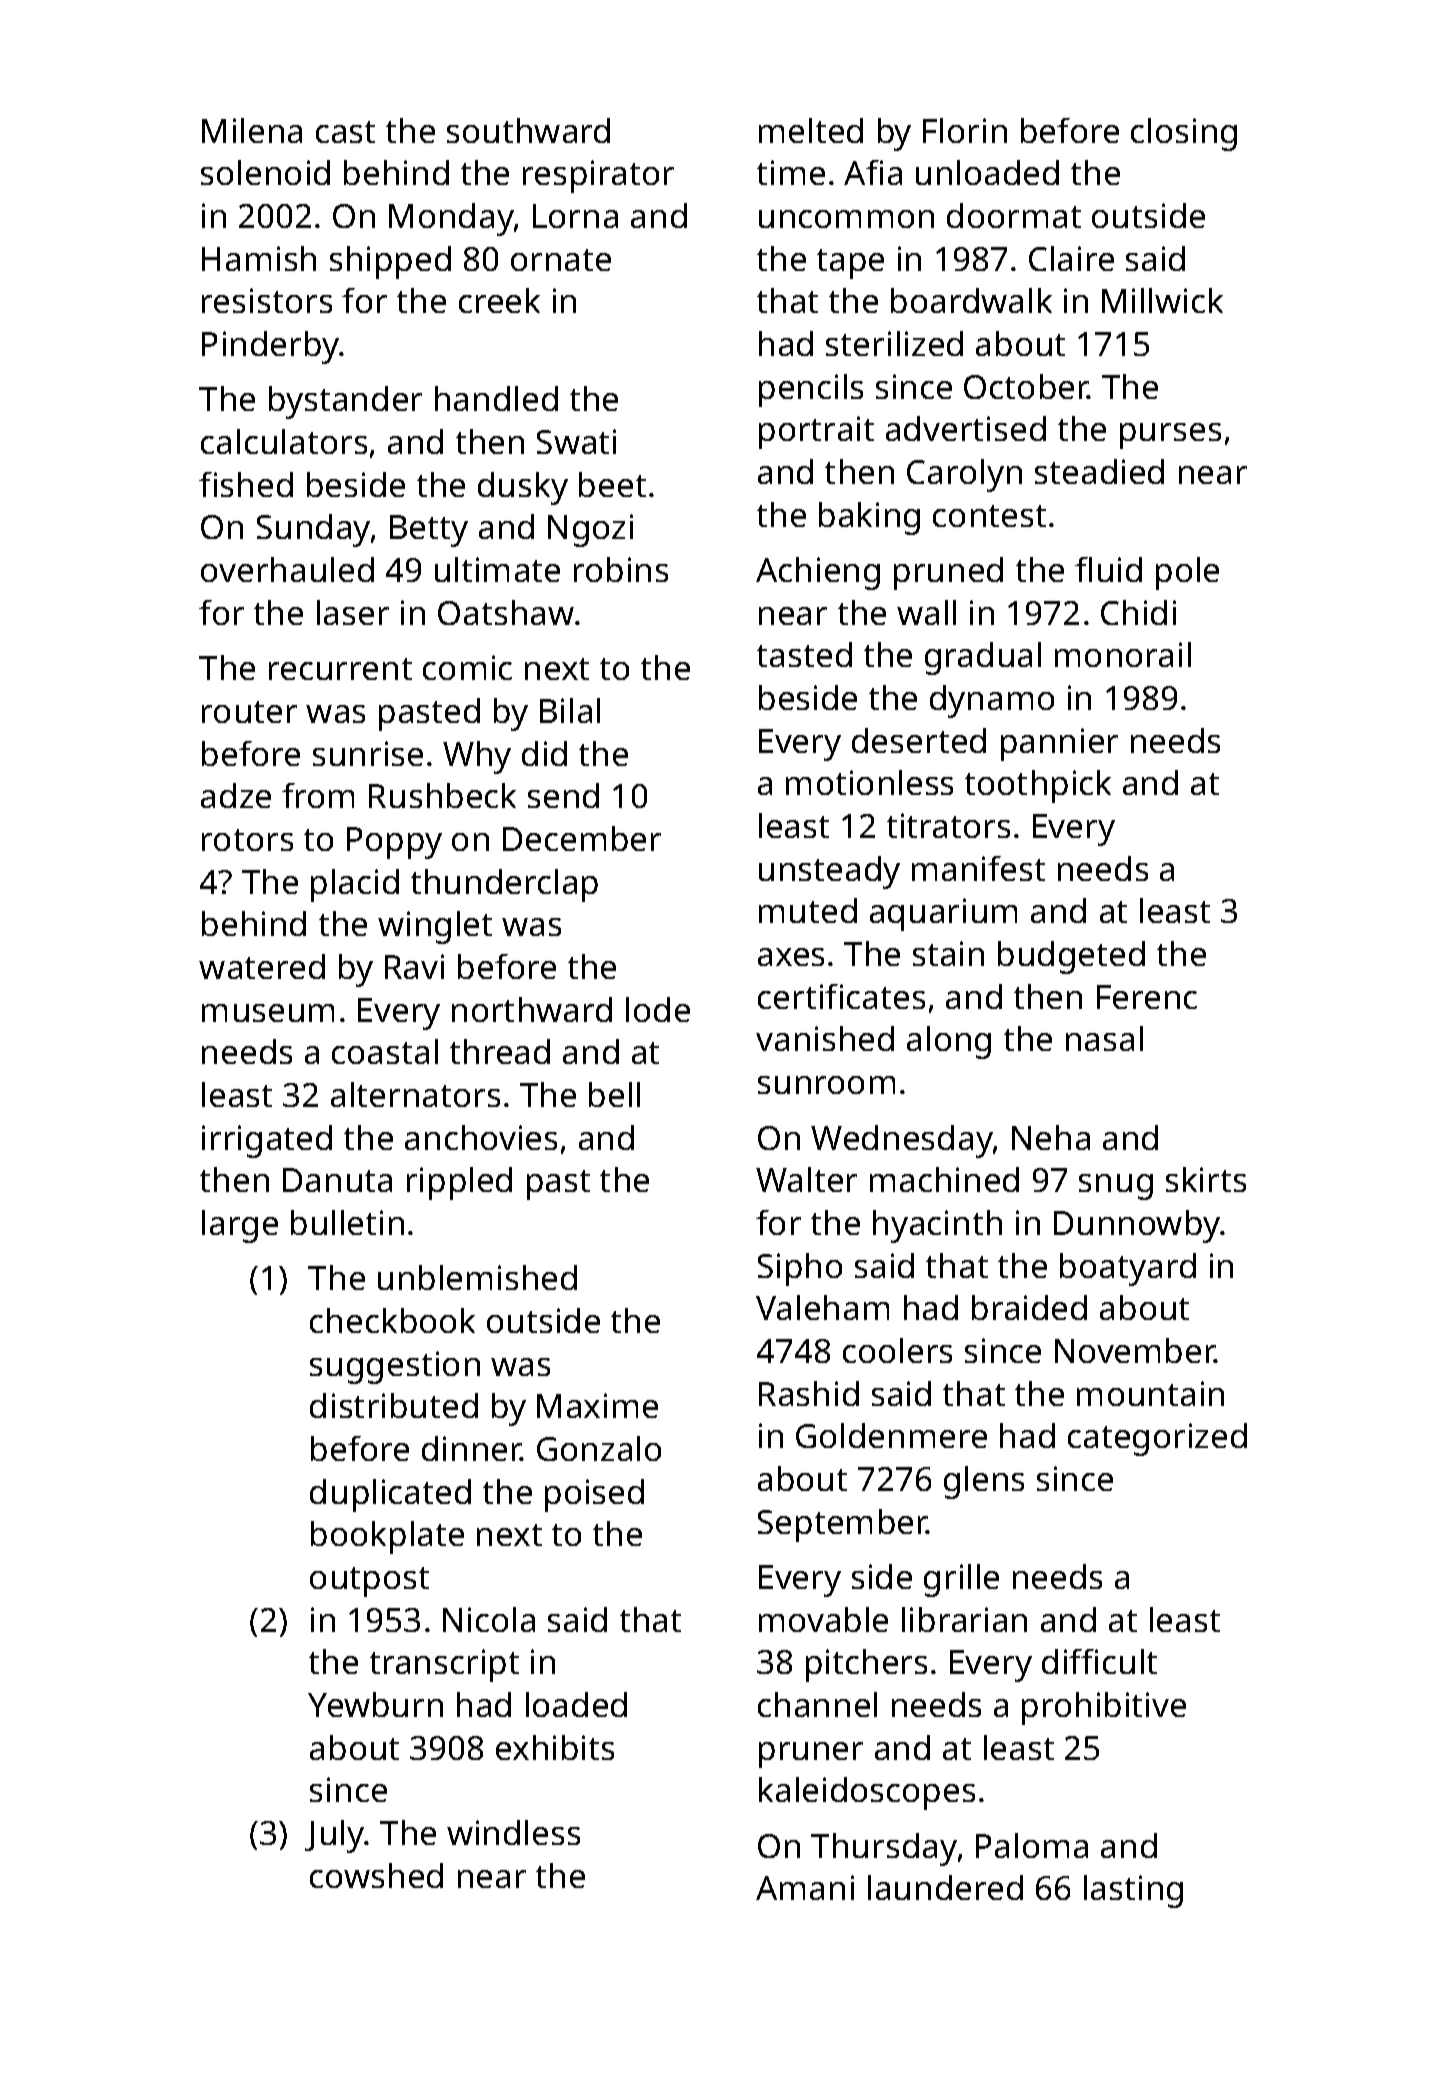 Image resolution: width=1450 pixels, height=2100 pixels. What do you see at coordinates (1029, 1307) in the screenshot?
I see `braided` at bounding box center [1029, 1307].
